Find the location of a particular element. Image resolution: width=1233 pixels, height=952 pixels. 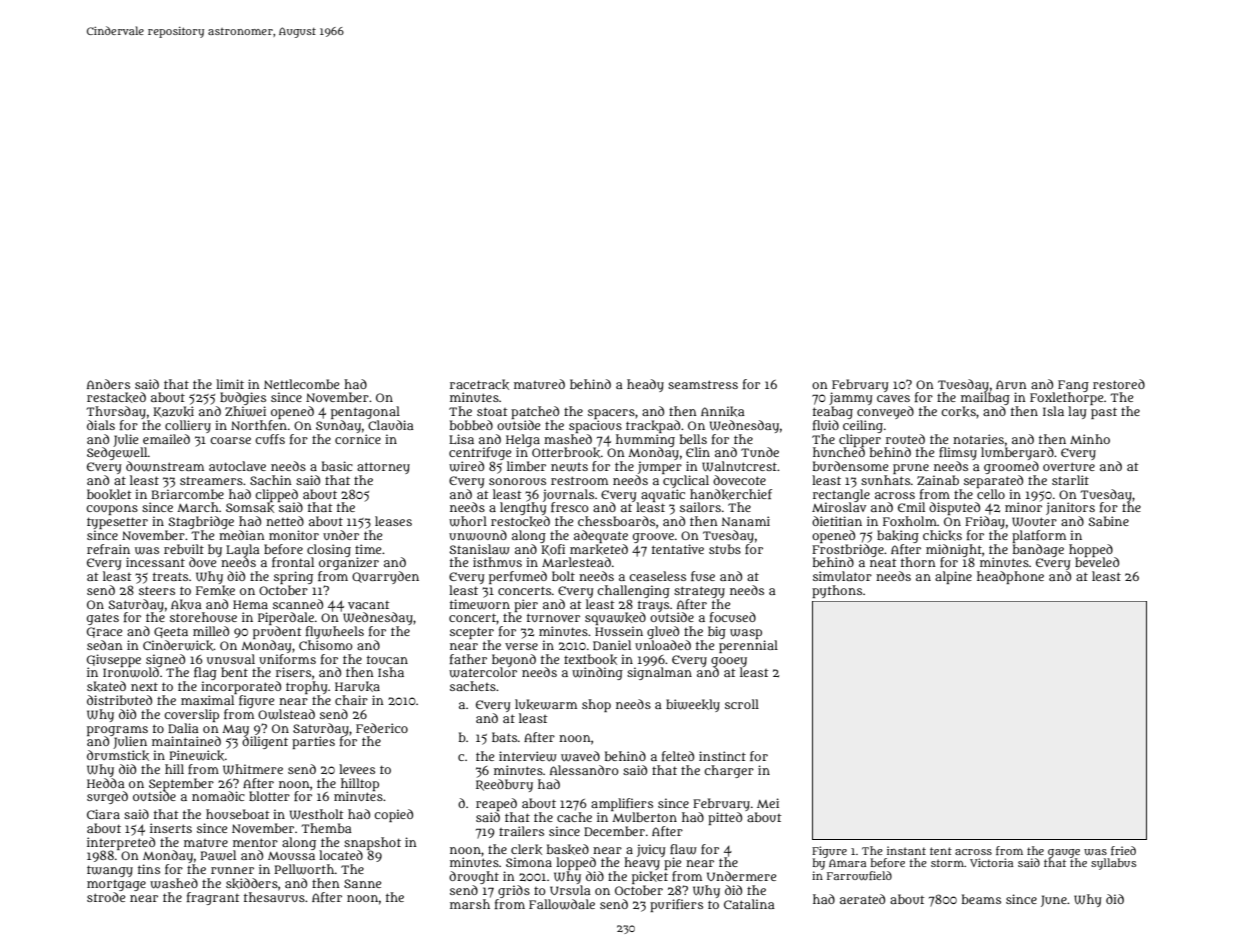

booklet is located at coordinates (109, 494).
